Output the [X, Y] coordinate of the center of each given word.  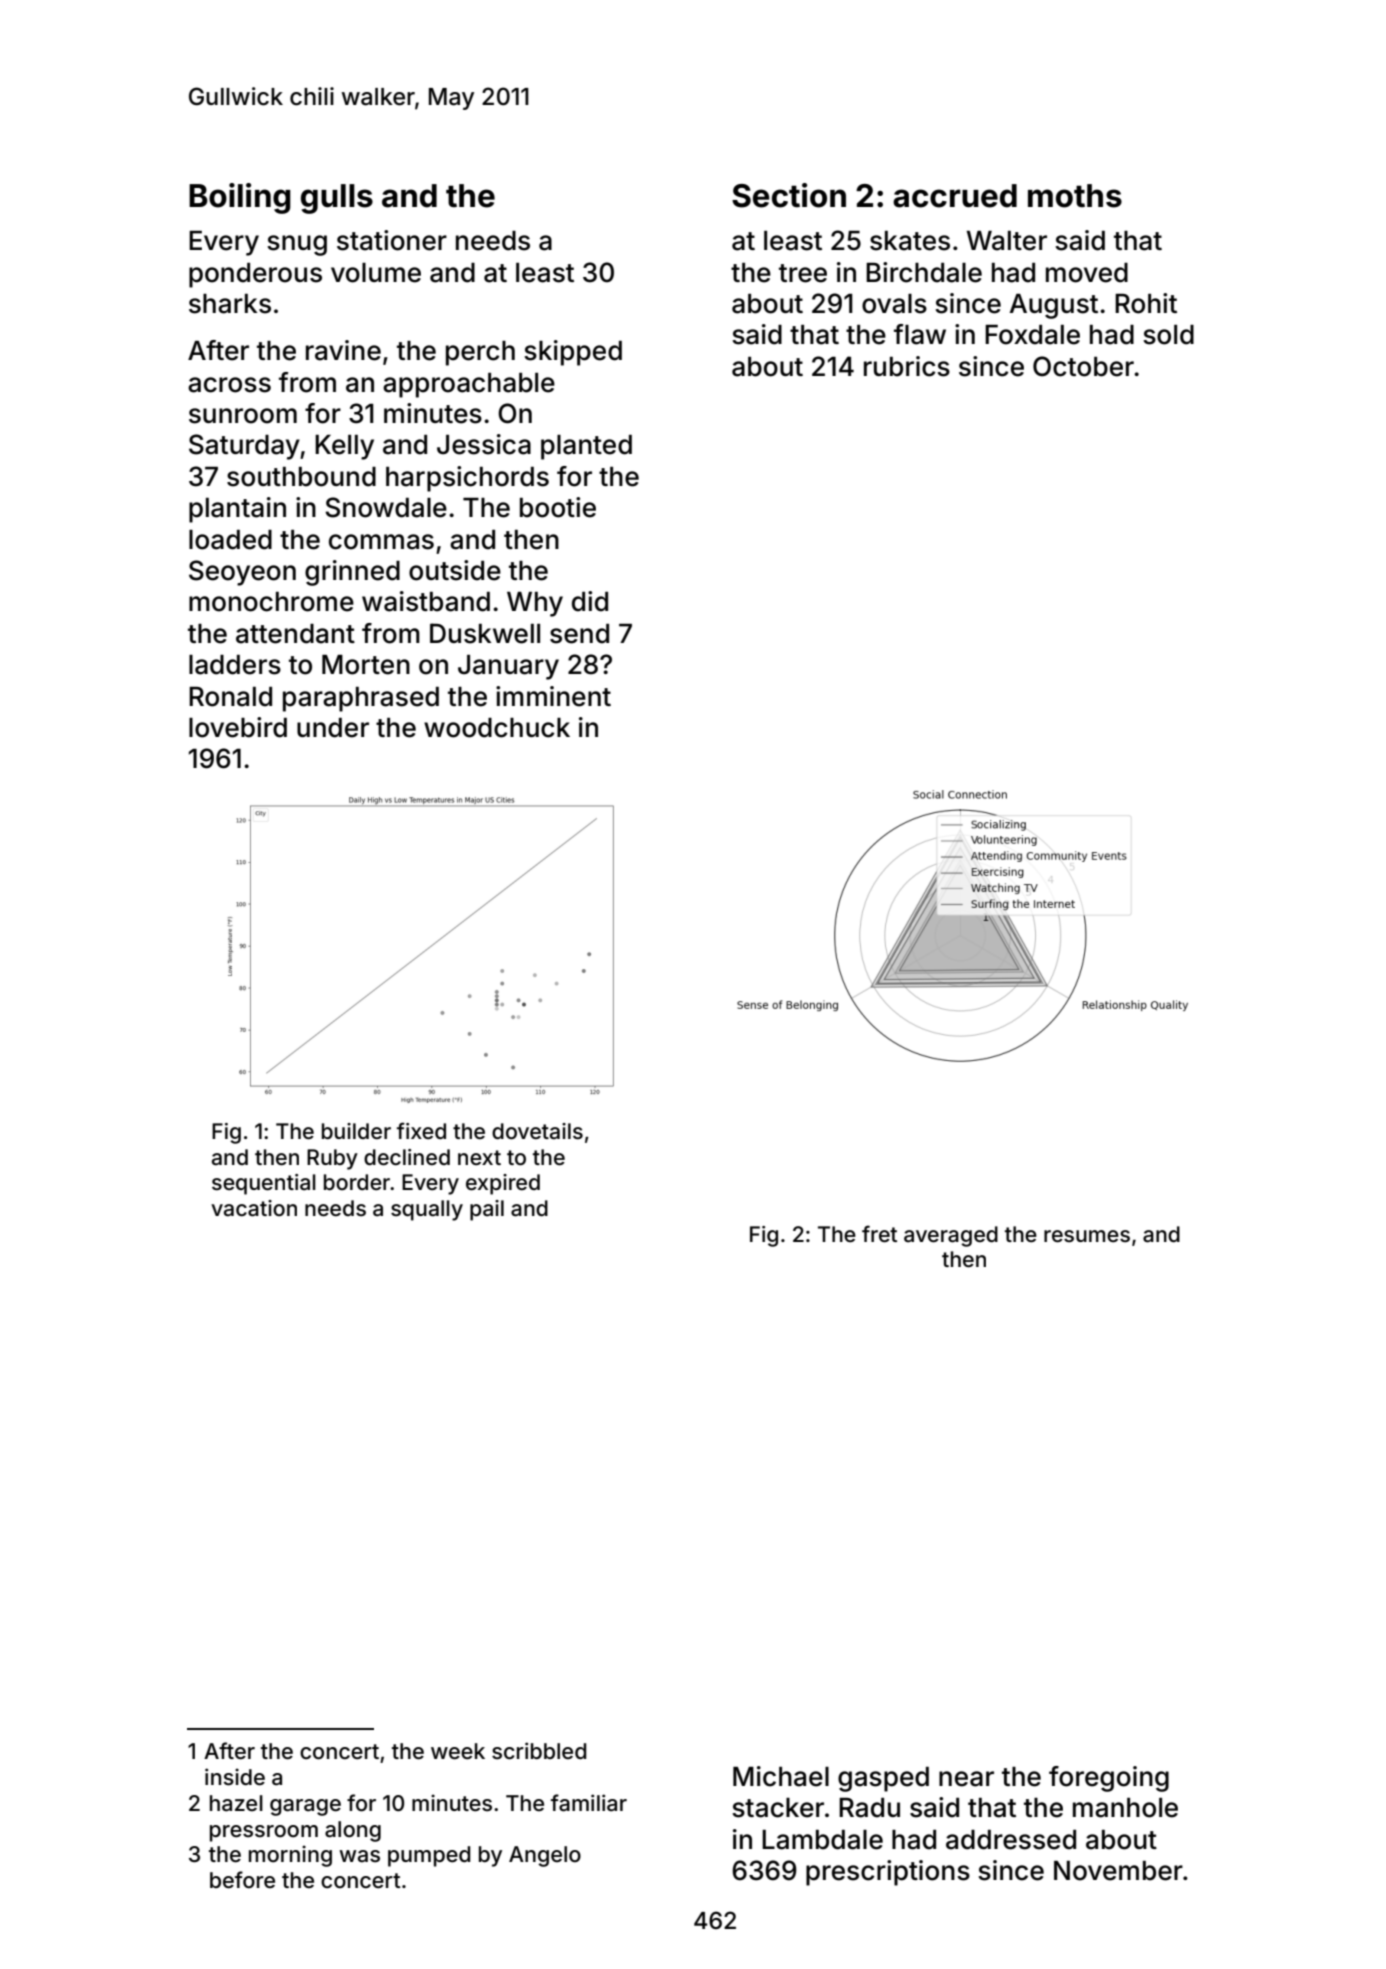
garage [305, 1807]
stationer [392, 240]
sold [1168, 335]
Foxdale [1032, 335]
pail [487, 1210]
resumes [1087, 1236]
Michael [781, 1776]
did [590, 601]
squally [427, 1210]
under [333, 728]
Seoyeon [242, 573]
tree [803, 273]
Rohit [1146, 303]
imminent [553, 696]
